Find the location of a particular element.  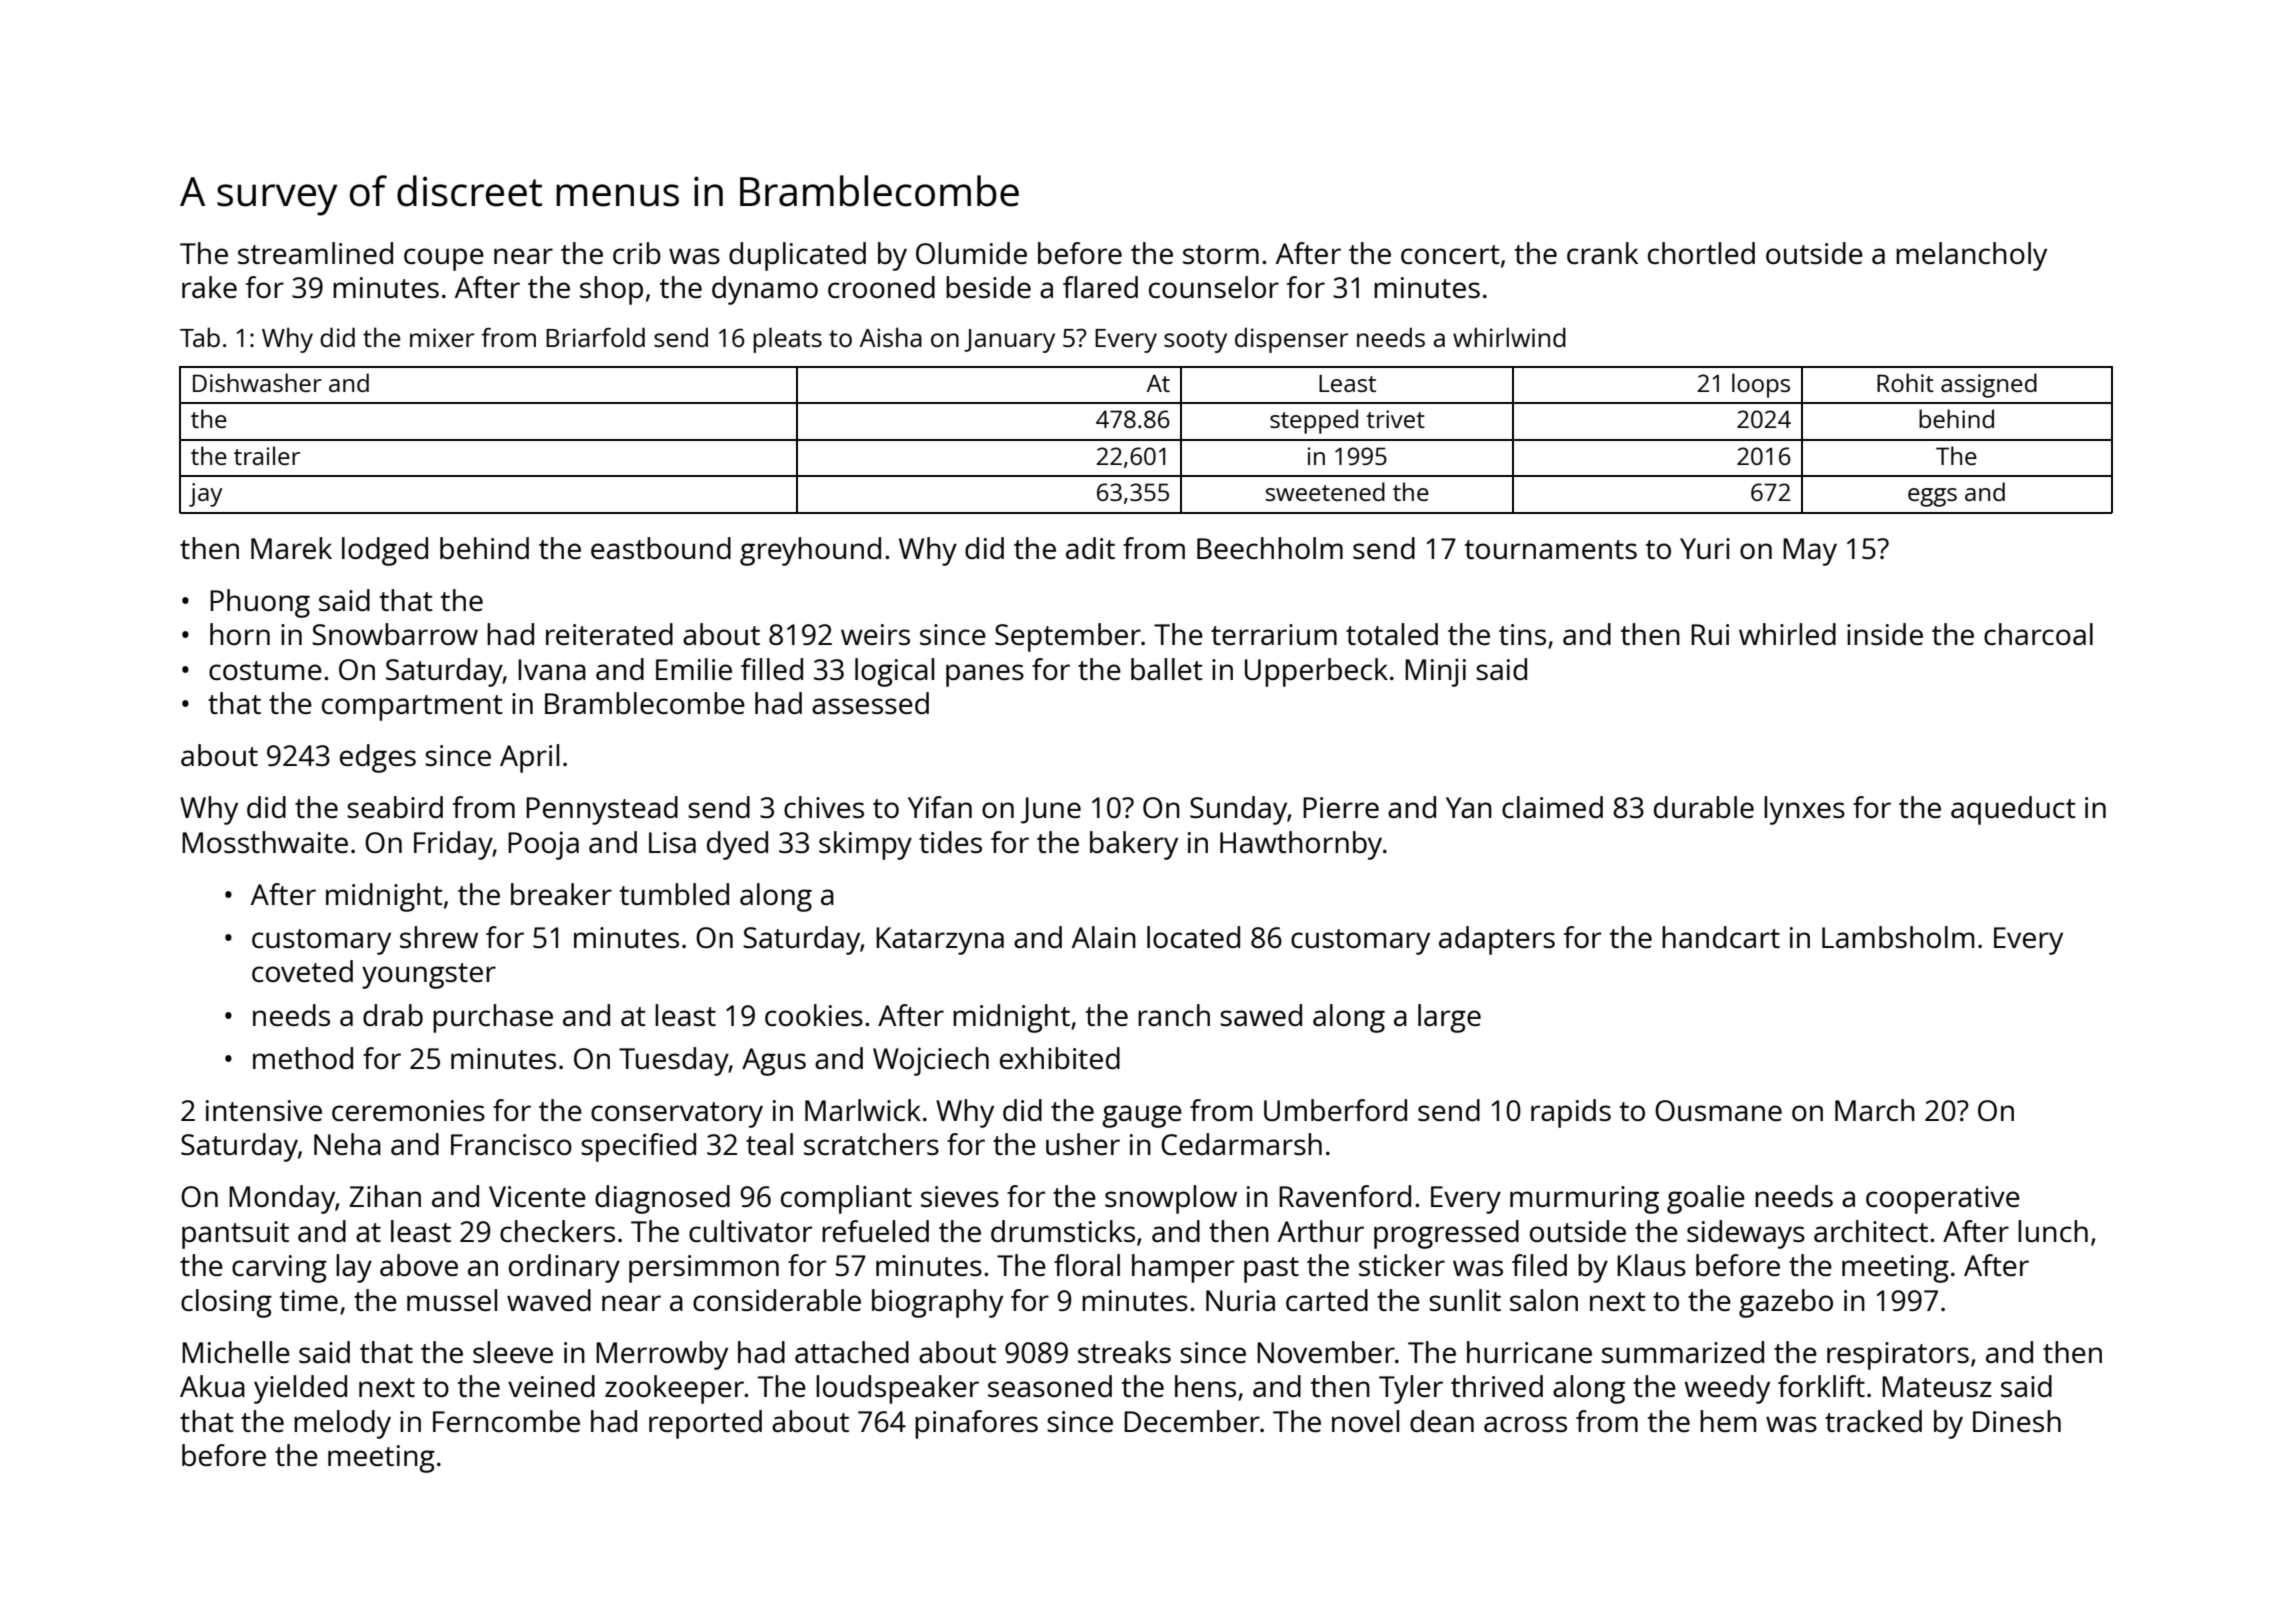

Olumide is located at coordinates (971, 253).
